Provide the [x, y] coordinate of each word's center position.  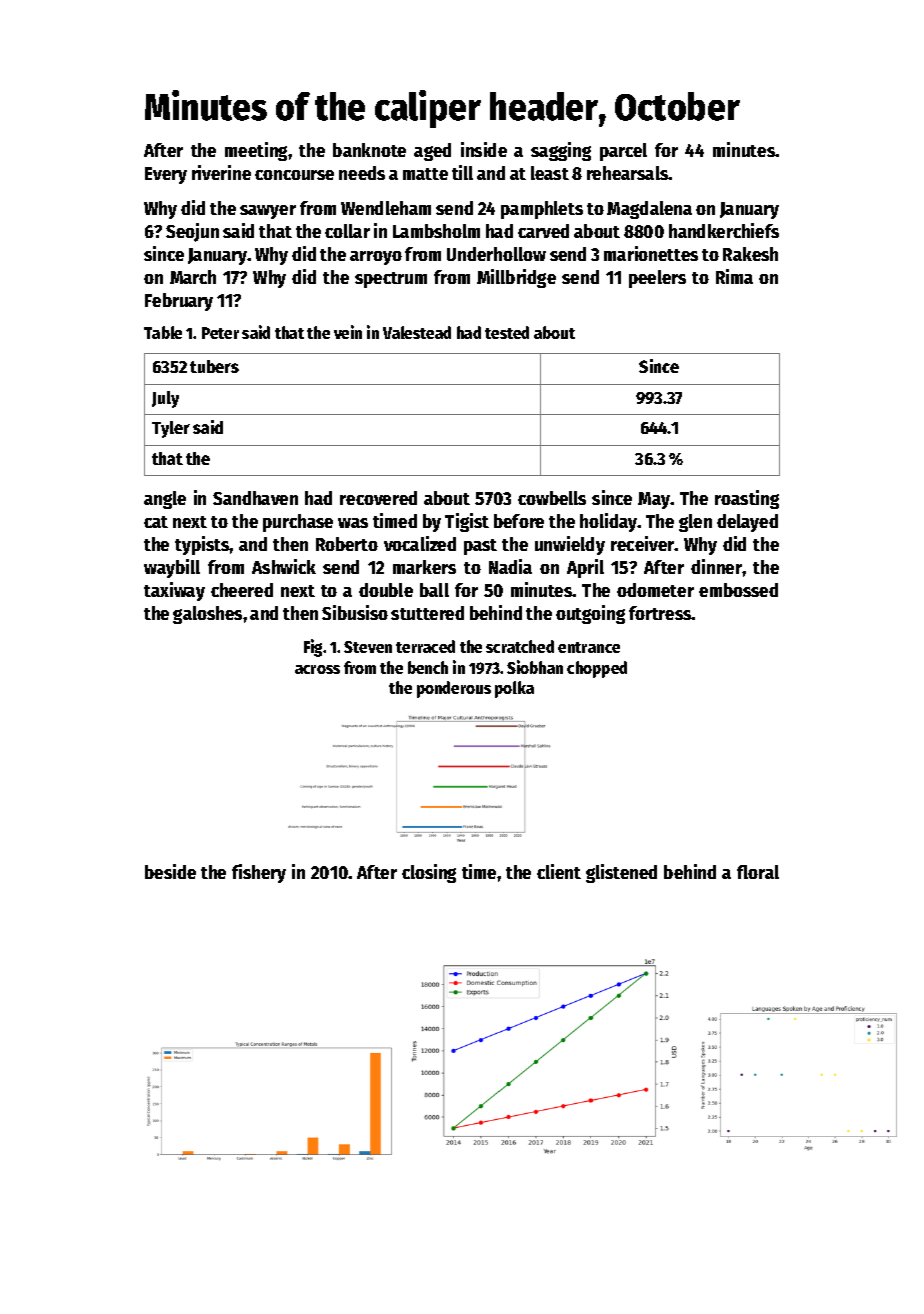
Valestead [417, 332]
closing [429, 873]
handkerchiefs [724, 230]
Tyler [171, 429]
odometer [655, 590]
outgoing [590, 614]
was [353, 523]
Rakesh [750, 254]
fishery [259, 873]
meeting [256, 151]
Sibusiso [355, 612]
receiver [643, 543]
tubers [214, 366]
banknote [369, 150]
